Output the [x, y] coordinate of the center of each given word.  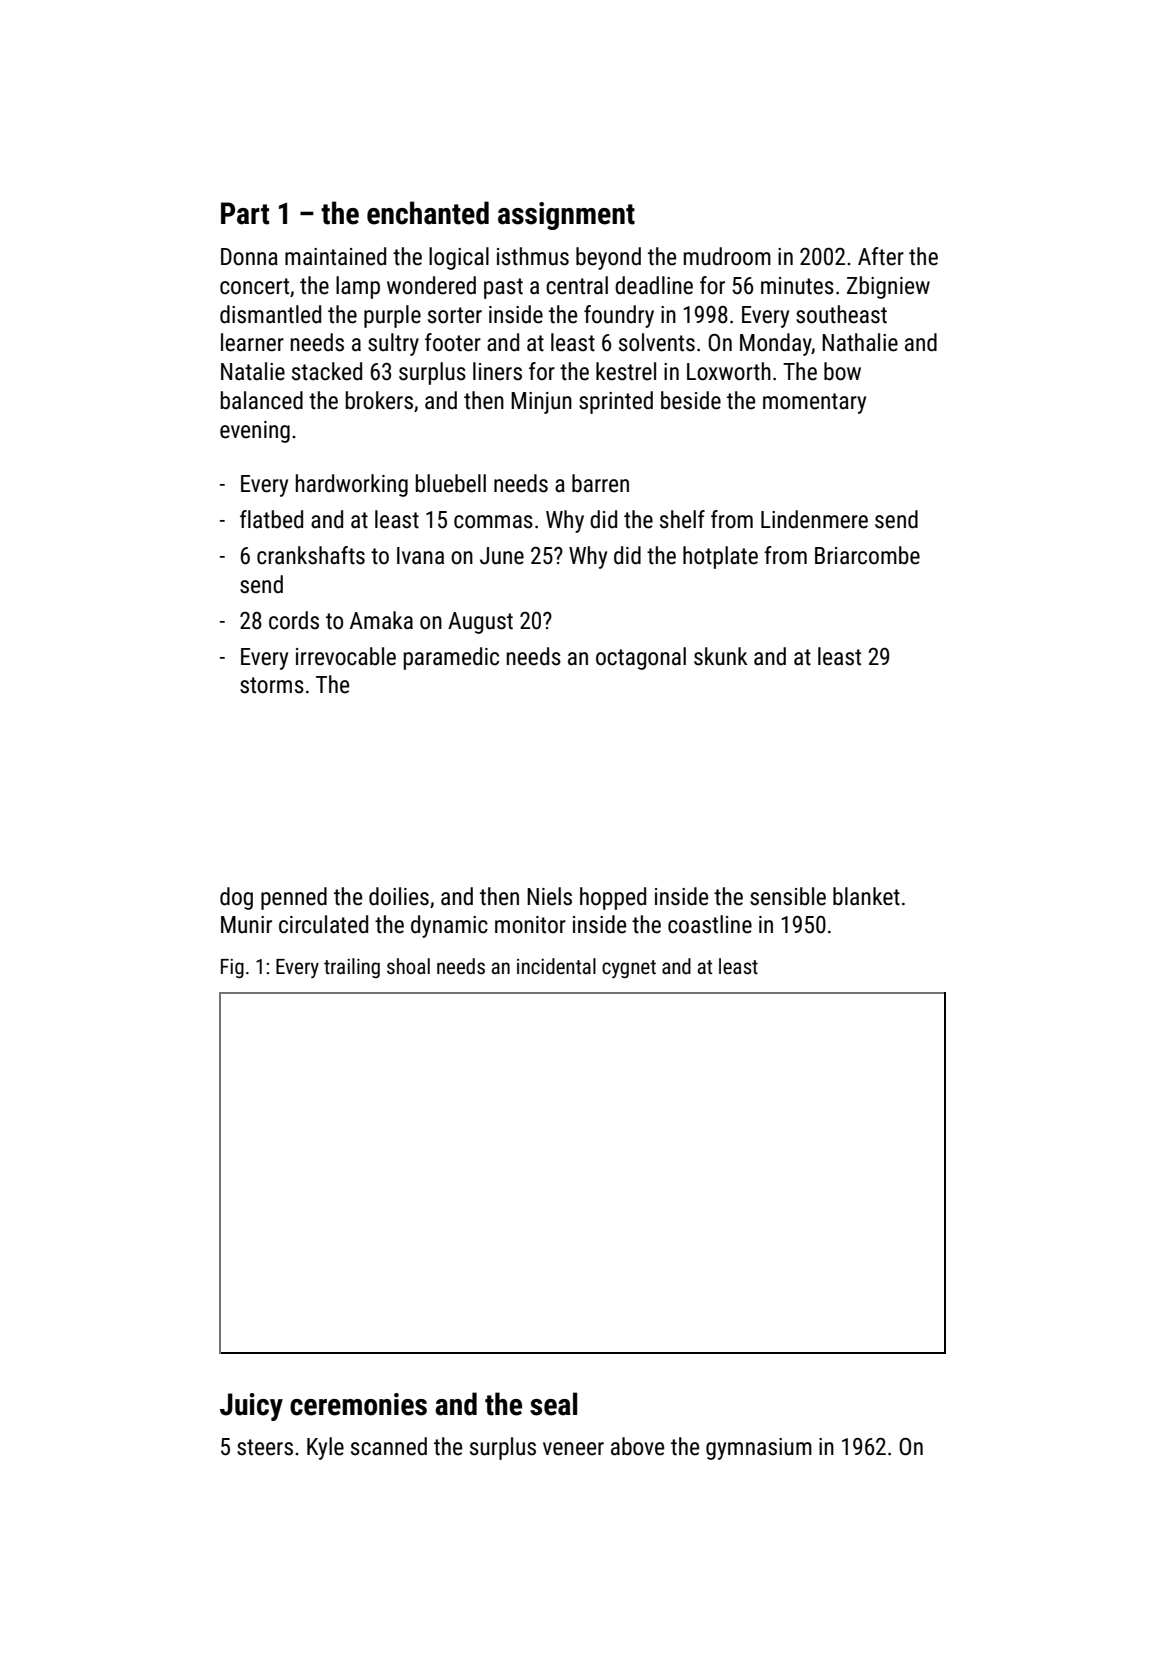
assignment [566, 216]
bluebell [451, 483]
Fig [232, 969]
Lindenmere [814, 519]
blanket [866, 896]
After [881, 256]
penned [294, 898]
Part [245, 213]
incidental [556, 966]
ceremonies [358, 1404]
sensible [788, 896]
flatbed [271, 519]
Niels [549, 896]
